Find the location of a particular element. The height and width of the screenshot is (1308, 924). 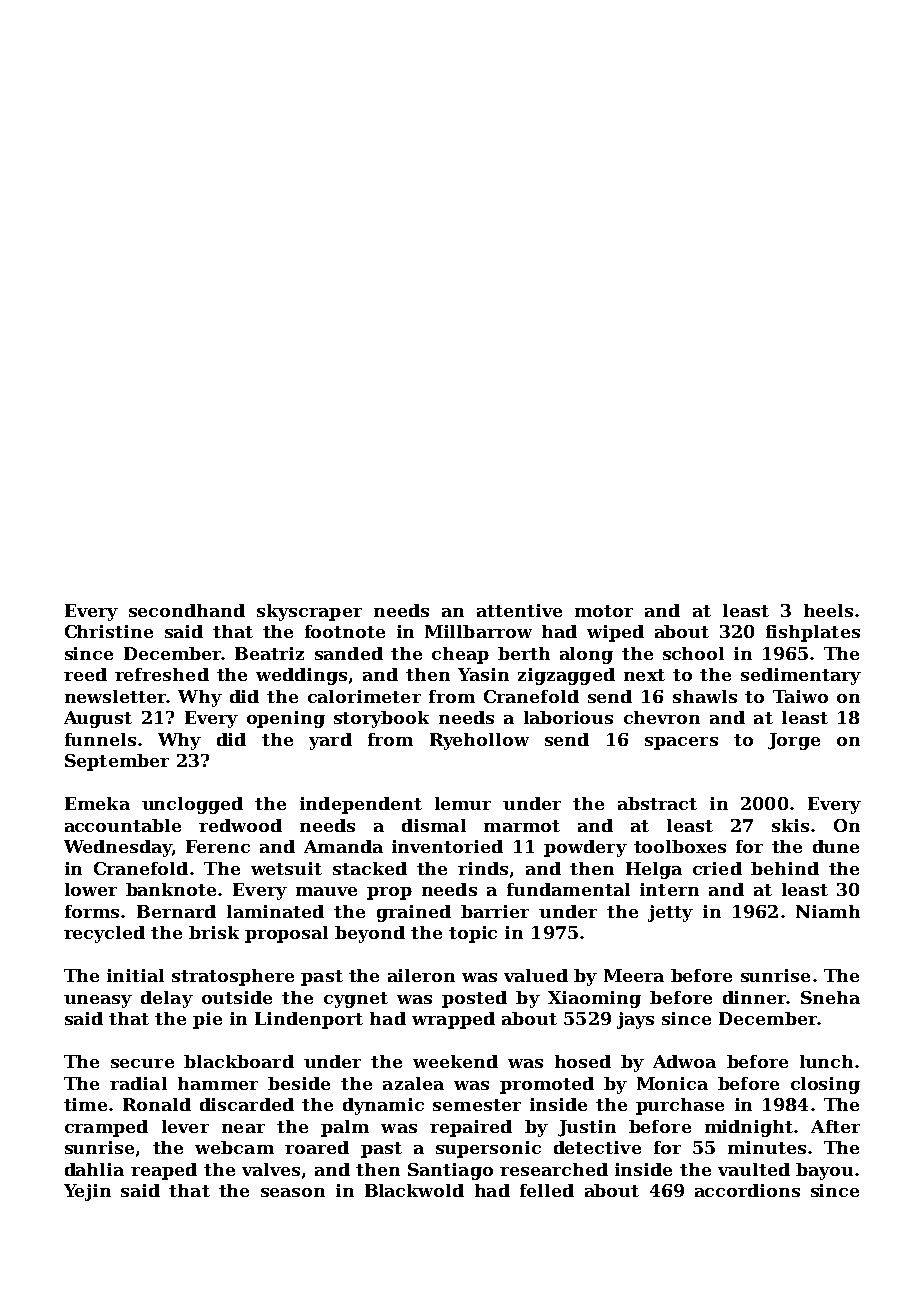

attentive is located at coordinates (519, 610).
